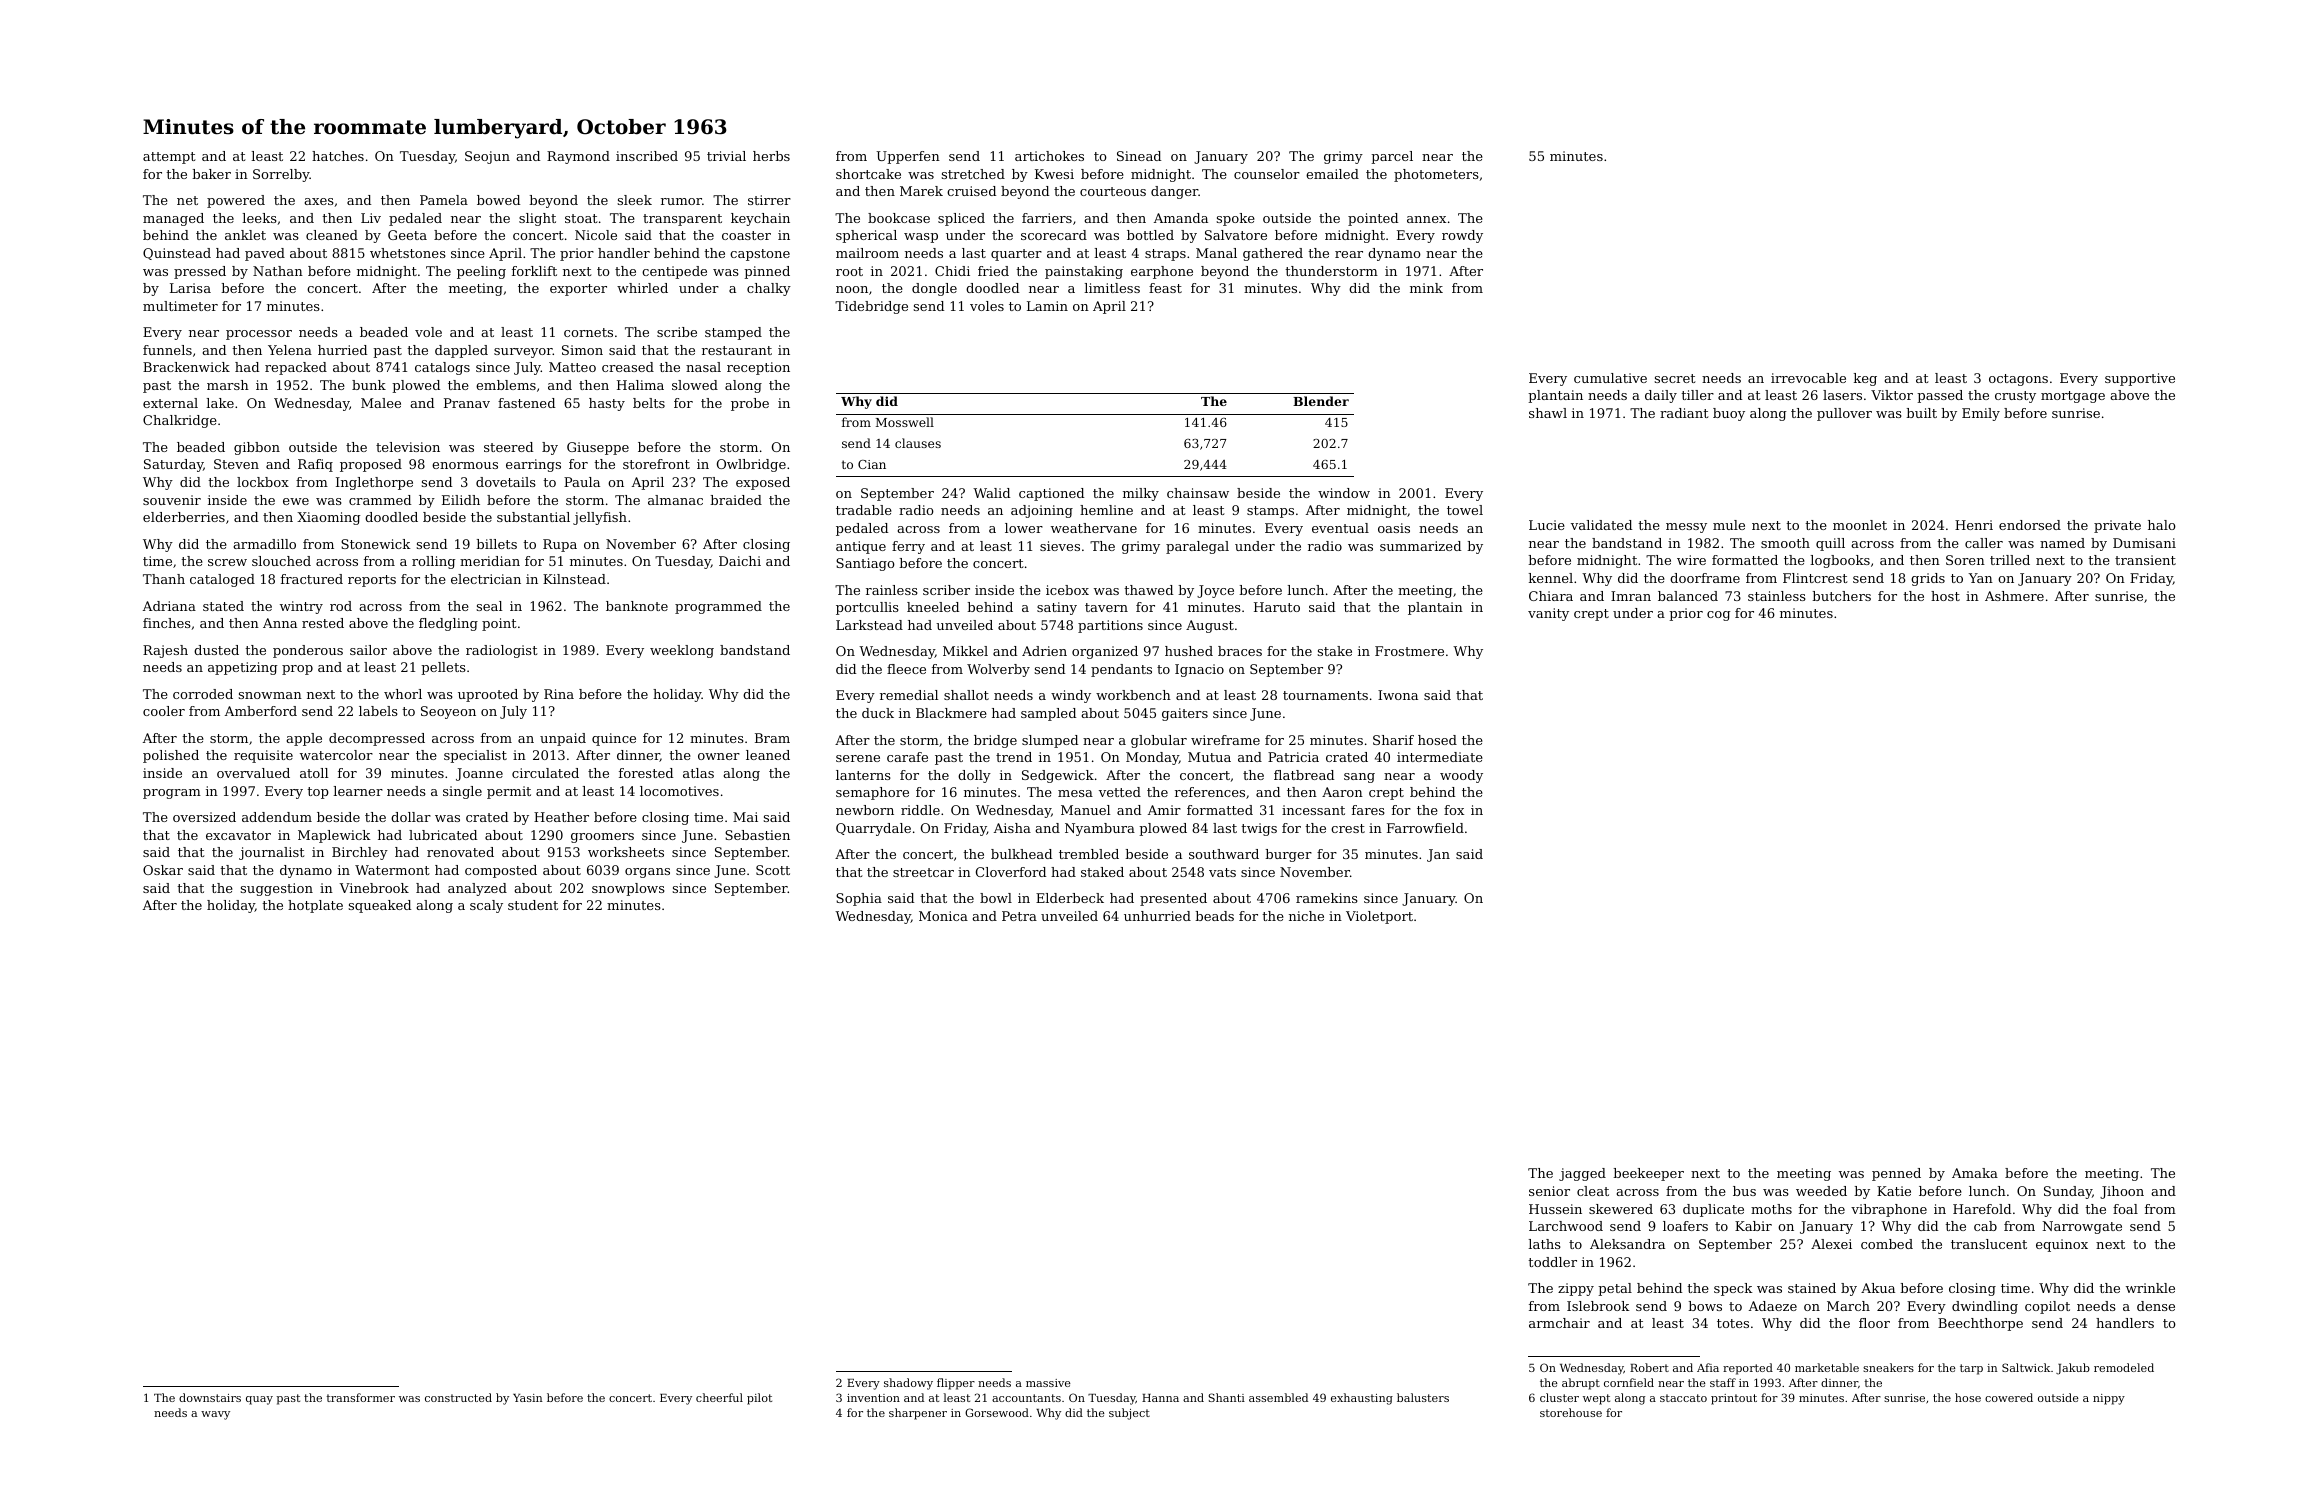  Describe the element at coordinates (1985, 1307) in the screenshot. I see `dwindling` at that location.
